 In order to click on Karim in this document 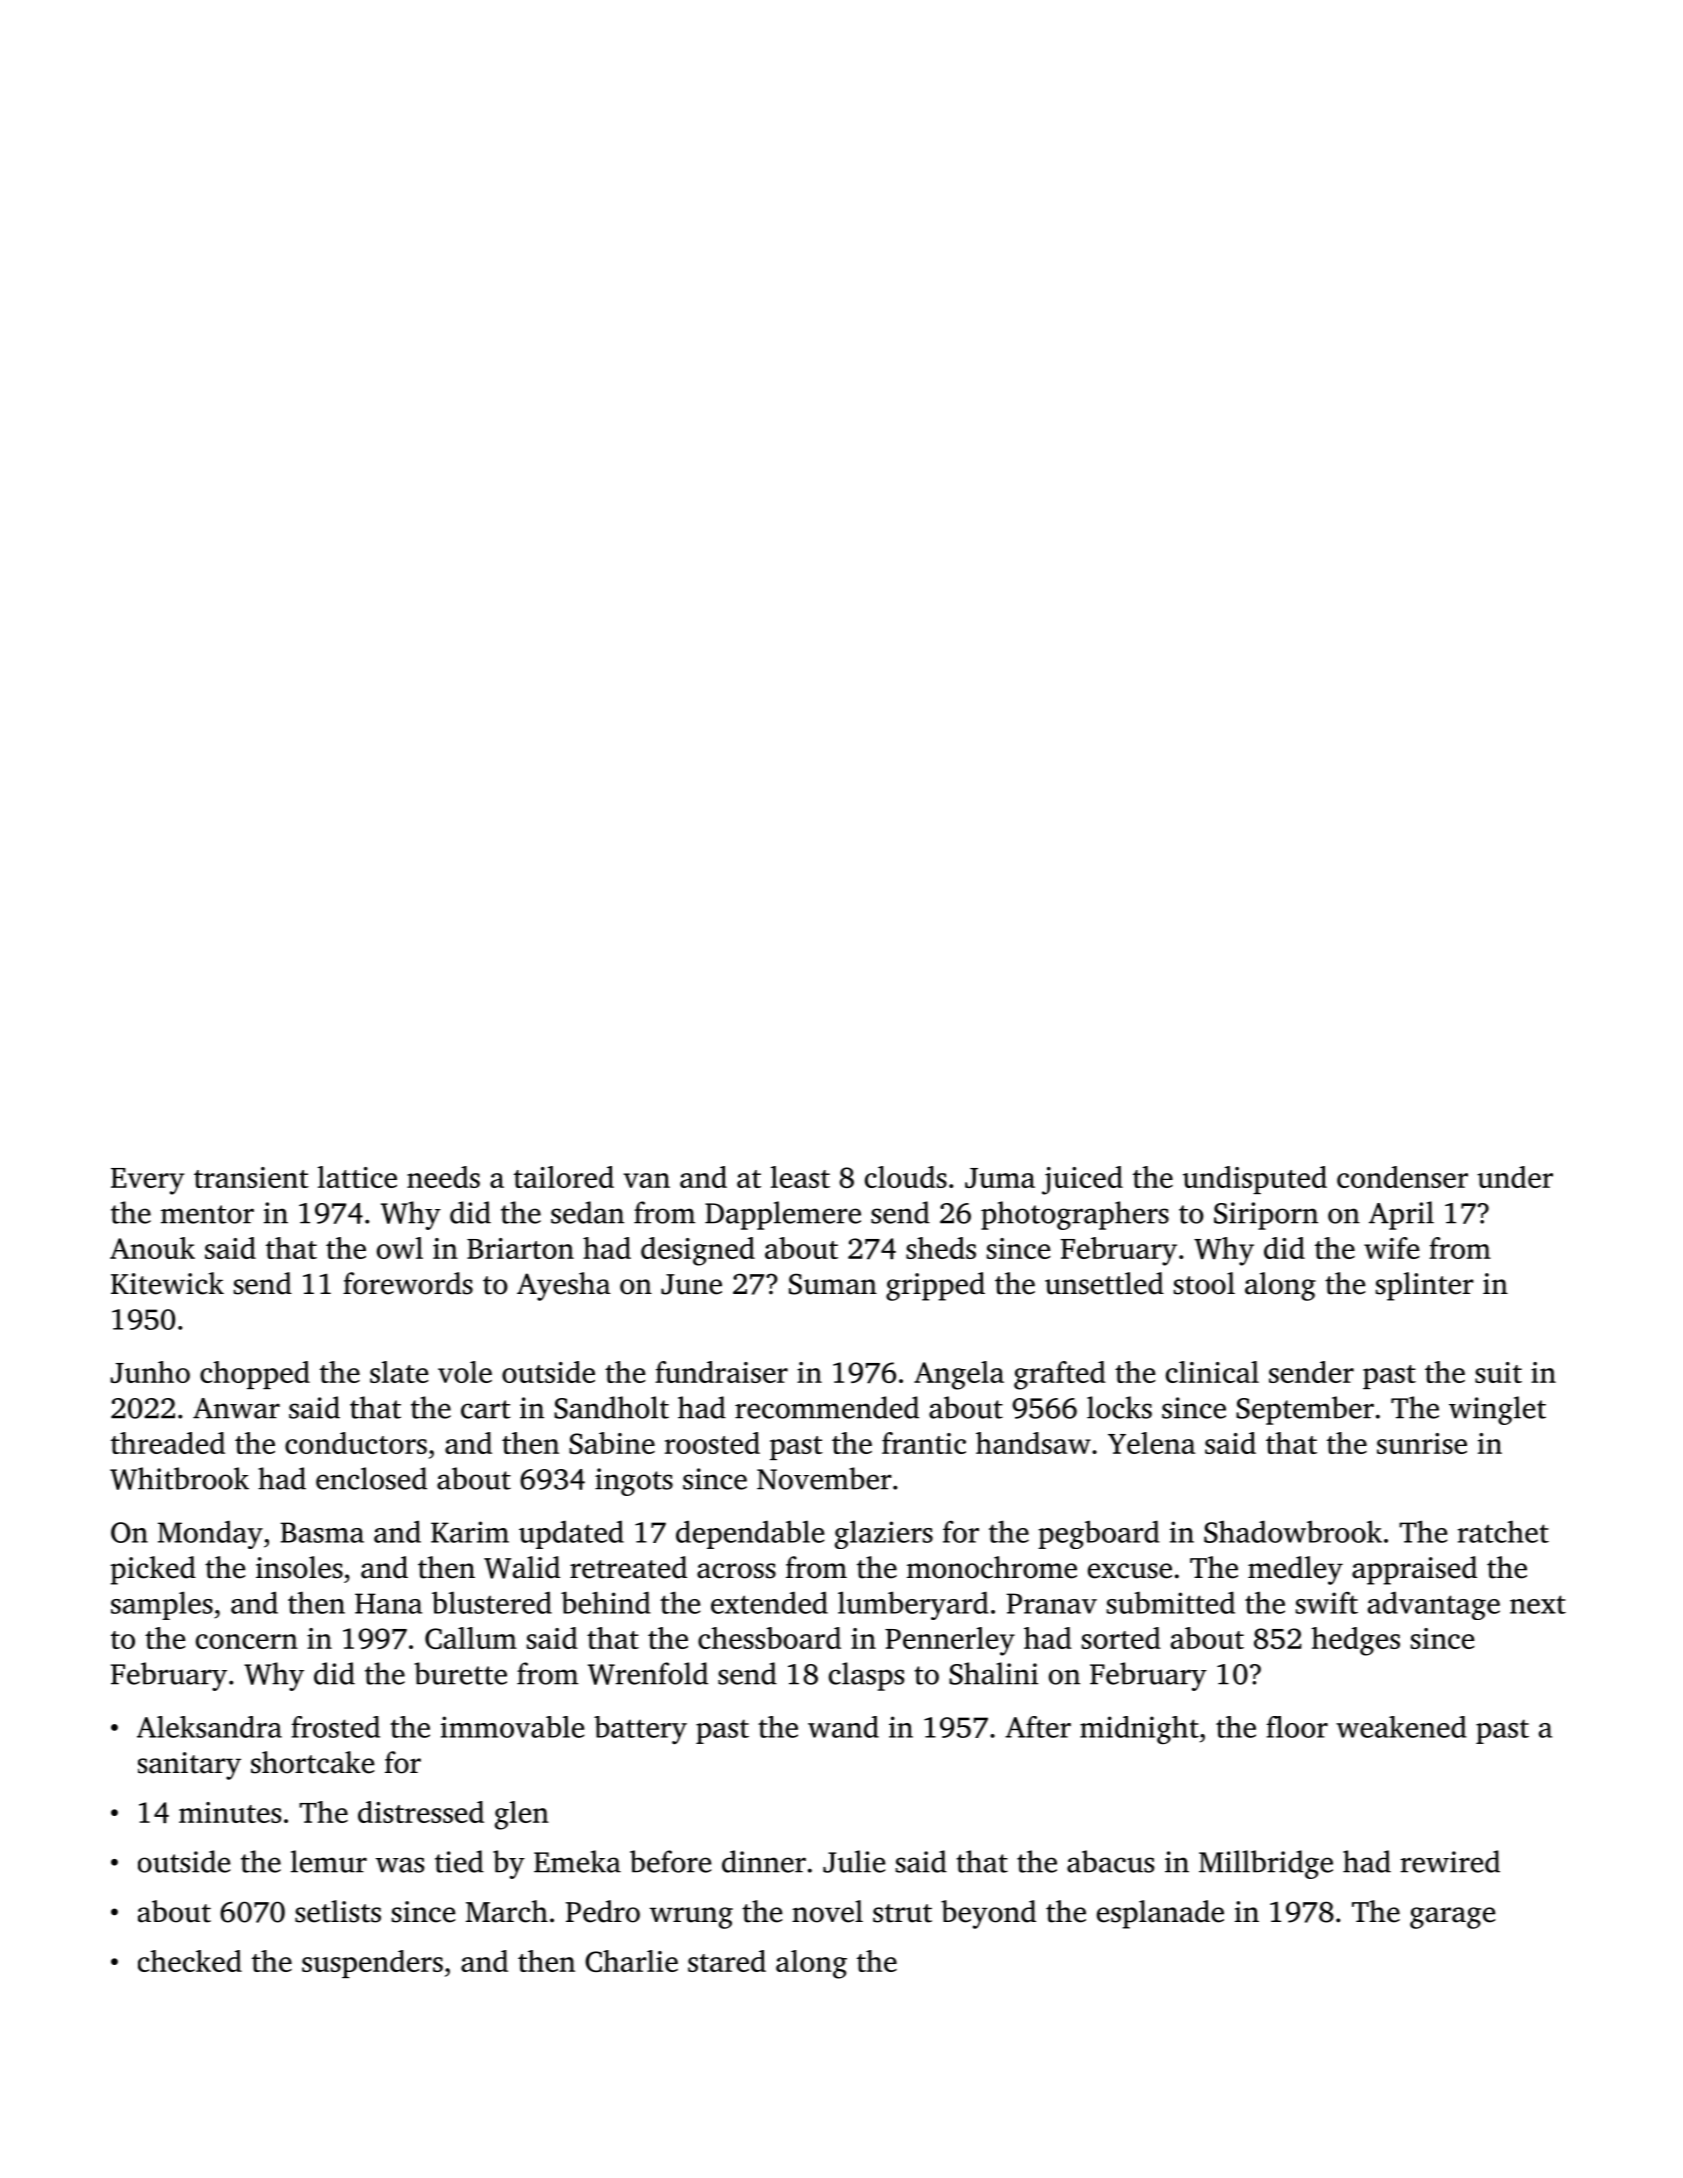, I will do `click(470, 1532)`.
